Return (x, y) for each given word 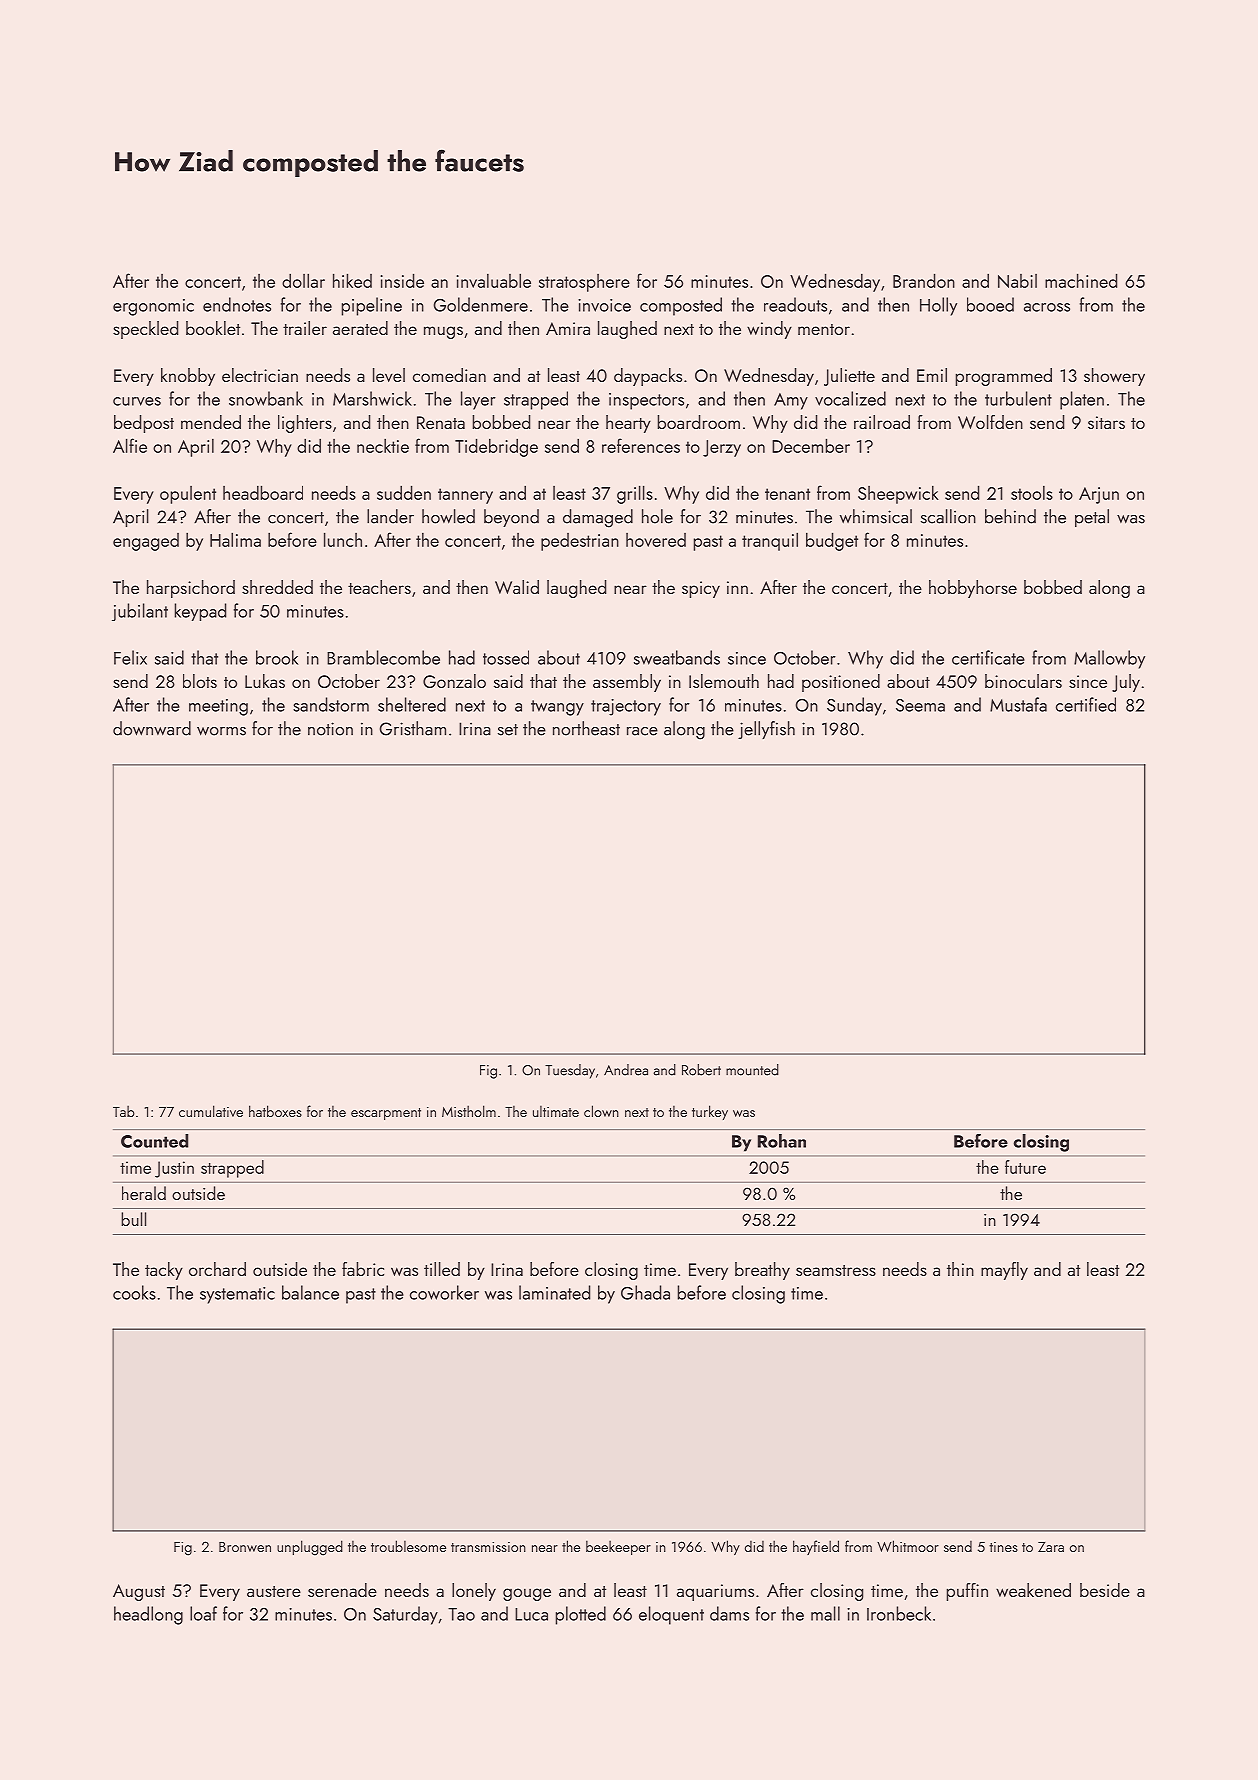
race (642, 731)
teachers (379, 587)
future (1025, 1167)
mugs (443, 332)
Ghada (645, 1292)
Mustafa (1018, 704)
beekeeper (618, 1547)
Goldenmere (481, 304)
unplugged (310, 1548)
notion (330, 729)
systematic (237, 1295)
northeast (586, 728)
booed (990, 304)
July (1126, 683)
